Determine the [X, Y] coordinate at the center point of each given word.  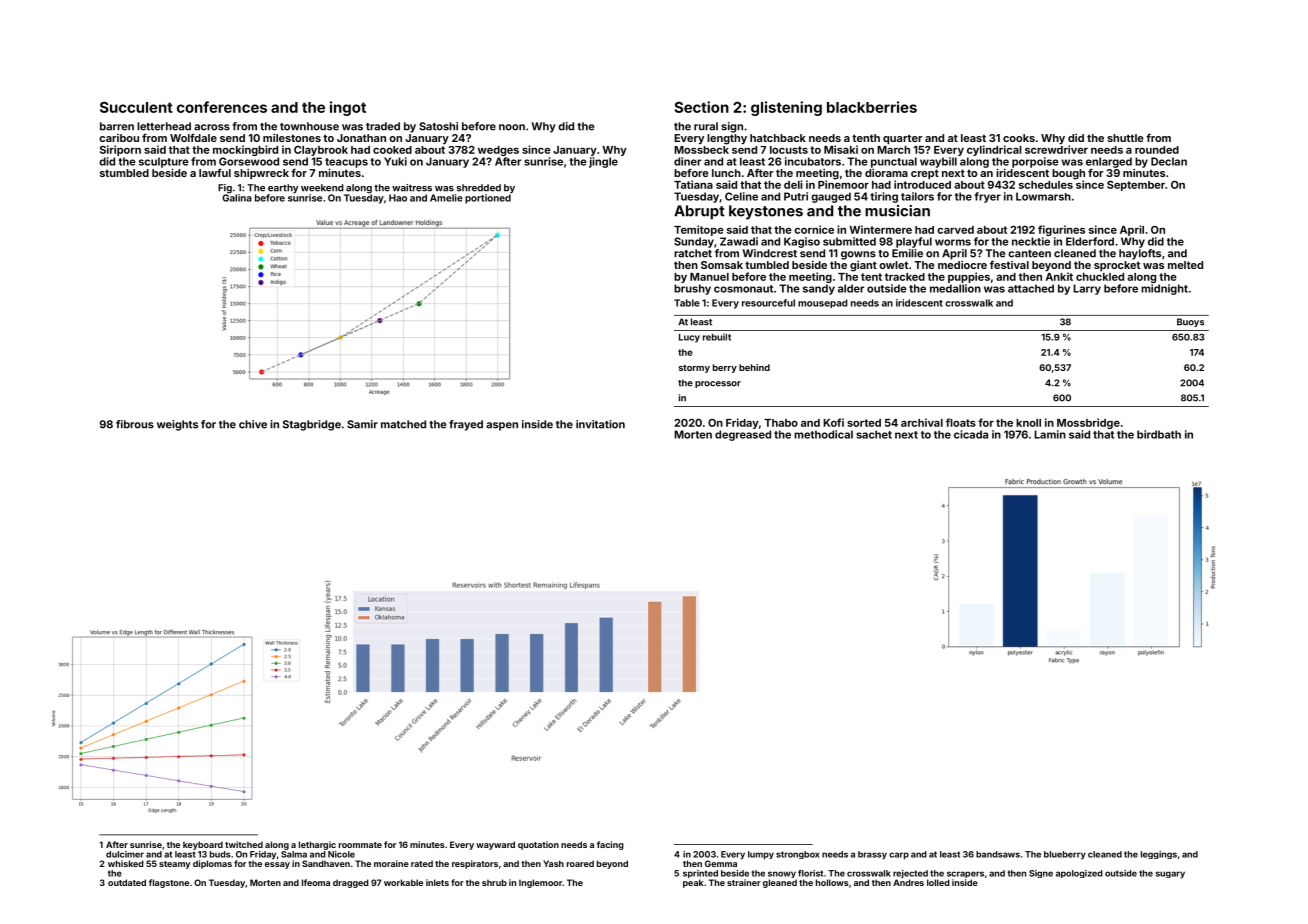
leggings [1159, 855]
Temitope [699, 230]
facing [610, 845]
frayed [466, 425]
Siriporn [120, 150]
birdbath [1159, 434]
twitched [244, 844]
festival [1009, 265]
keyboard [203, 845]
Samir [362, 424]
